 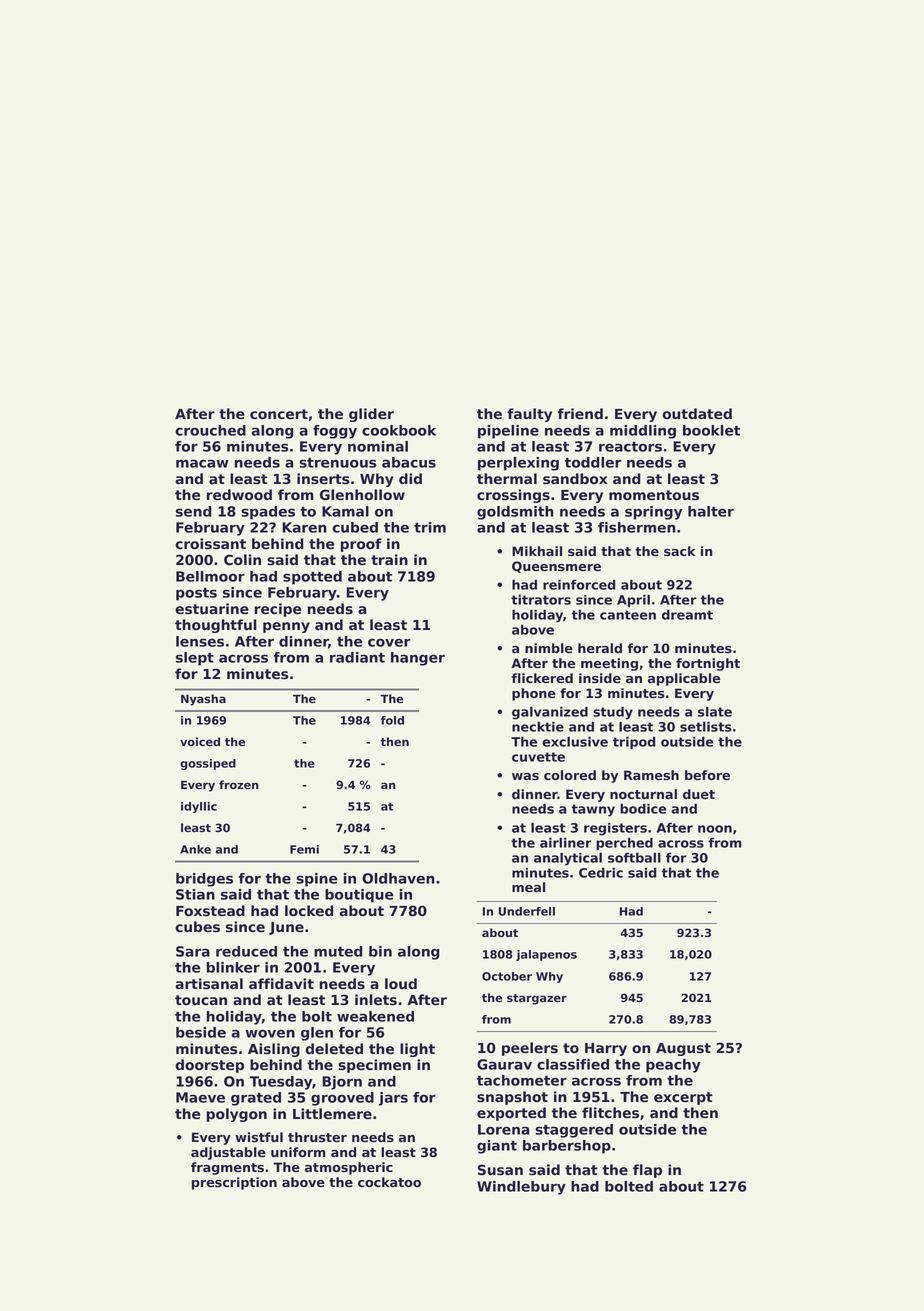 I want to click on giant, so click(x=497, y=1147).
